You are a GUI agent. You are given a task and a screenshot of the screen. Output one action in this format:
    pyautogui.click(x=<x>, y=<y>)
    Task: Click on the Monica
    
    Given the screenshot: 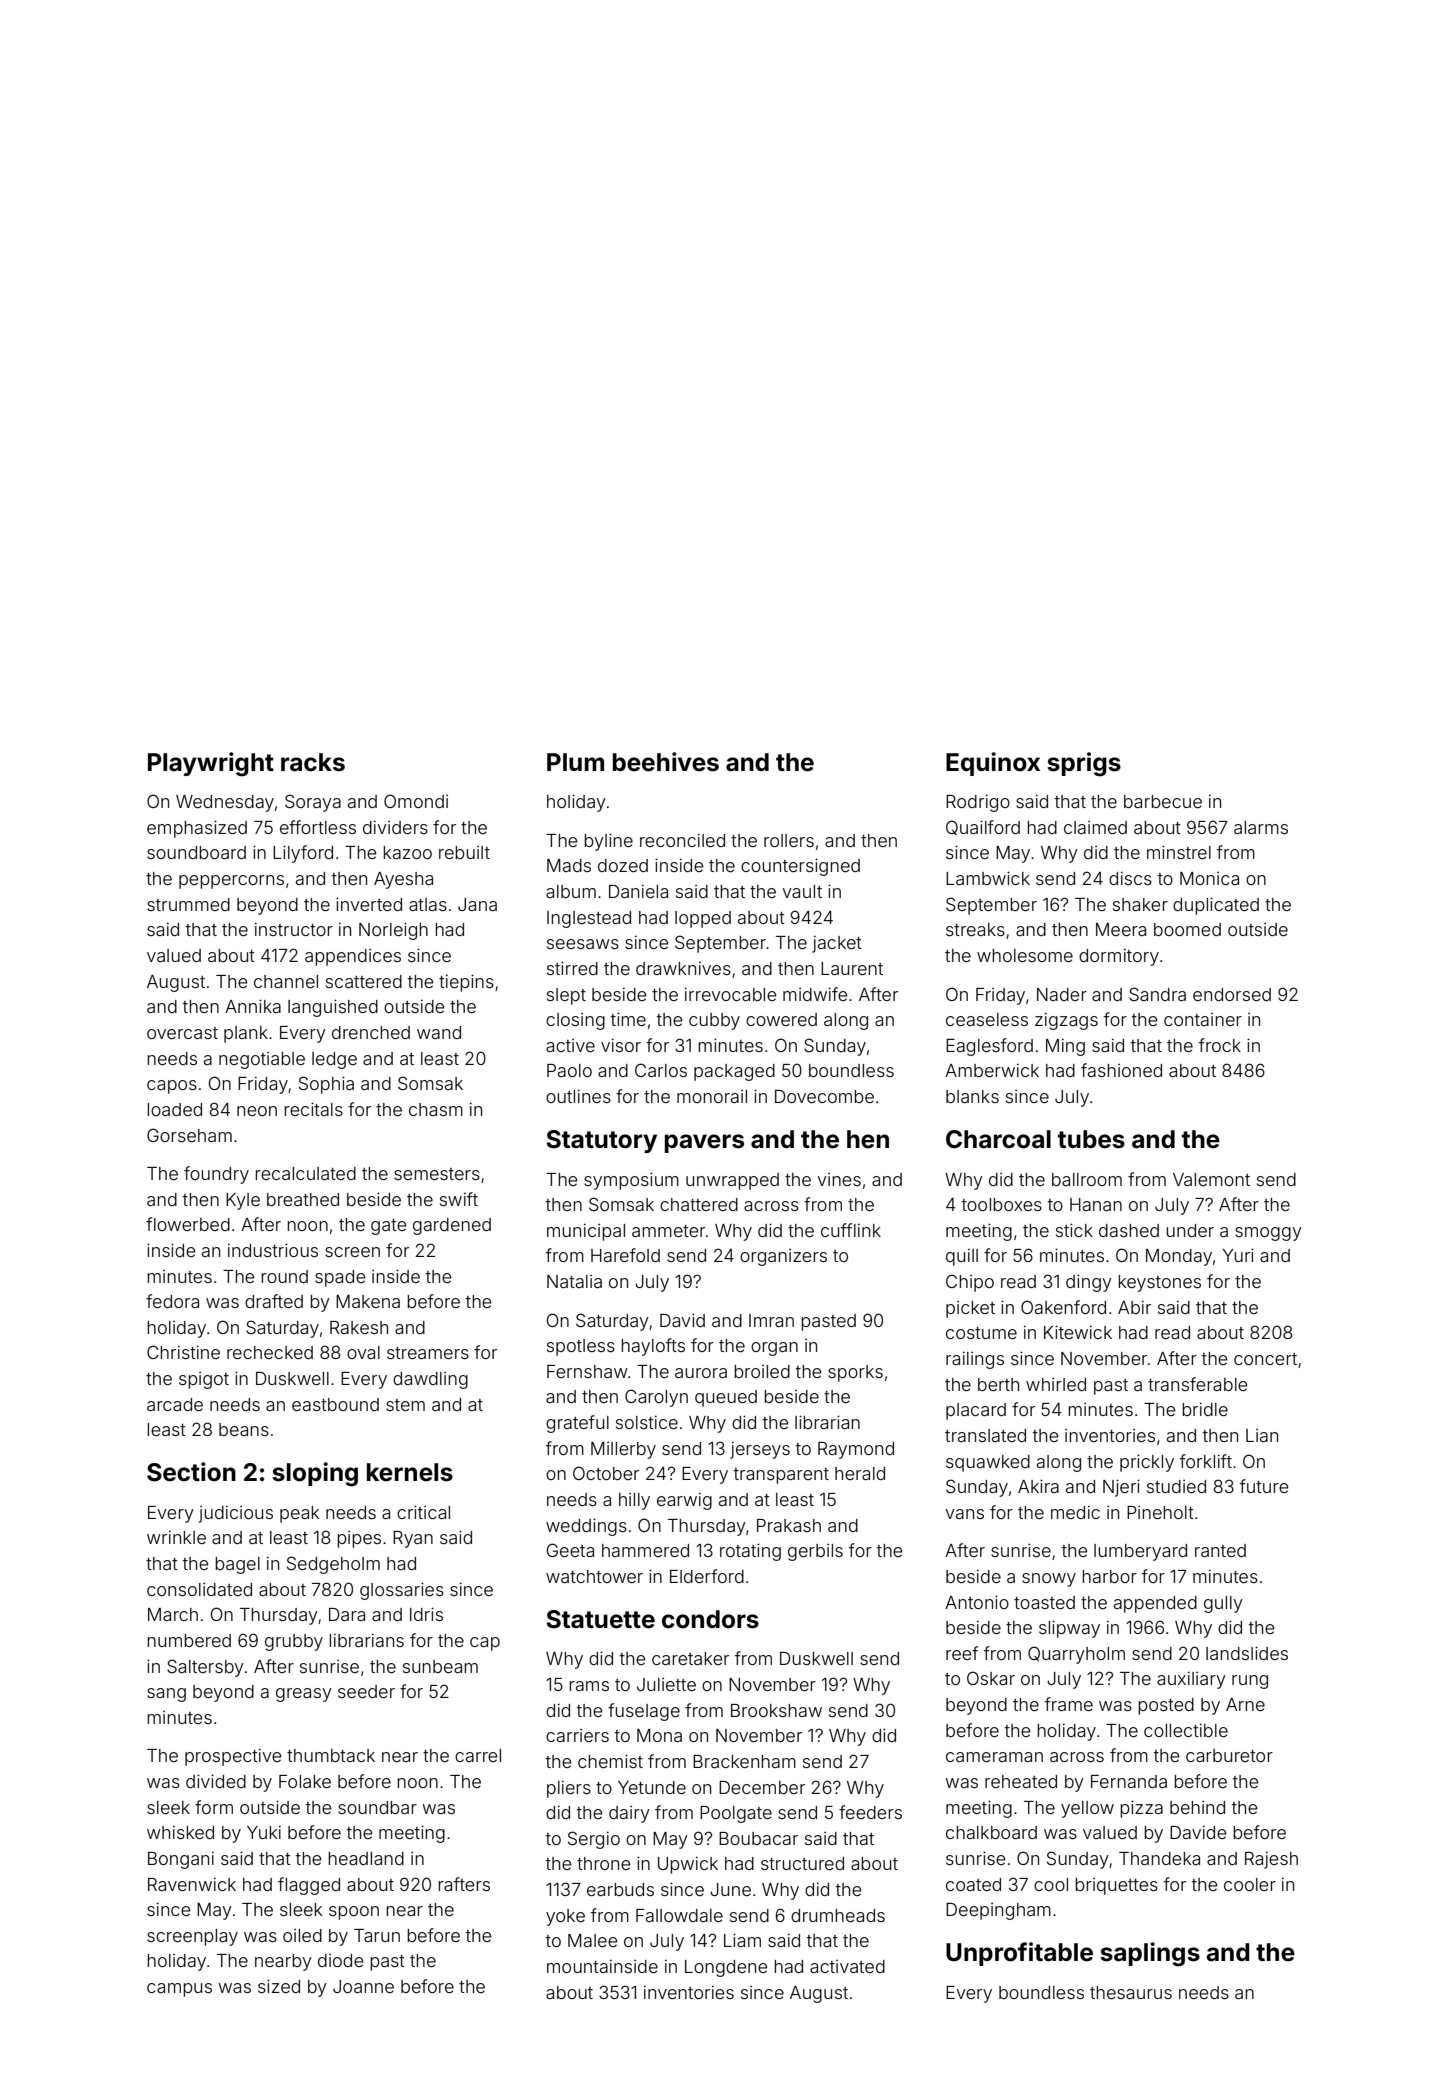 What is the action you would take?
    pyautogui.click(x=1209, y=878)
